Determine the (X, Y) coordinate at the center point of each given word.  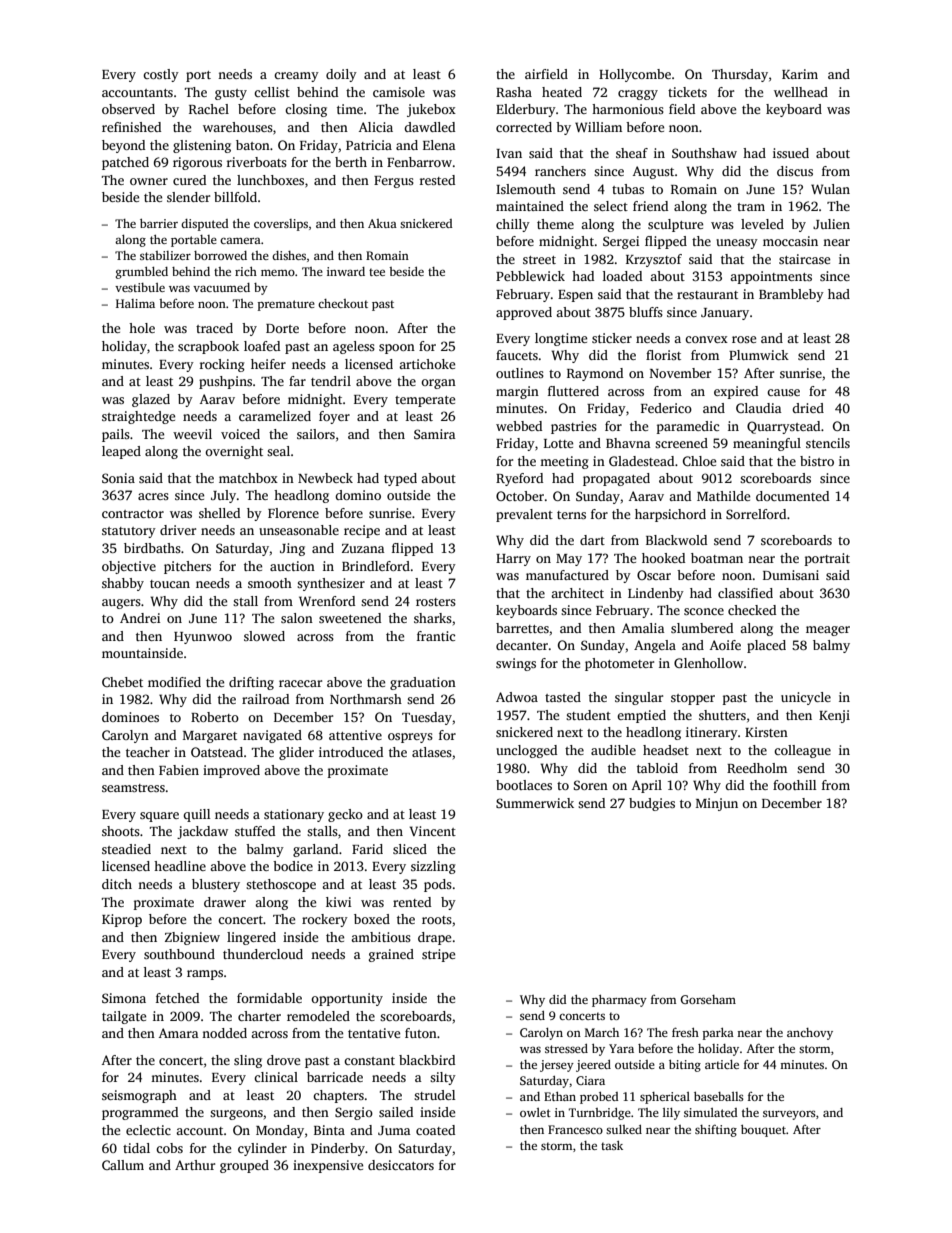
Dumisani (791, 575)
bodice (293, 866)
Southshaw (704, 153)
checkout (343, 303)
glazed (151, 400)
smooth (270, 583)
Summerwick (535, 803)
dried (808, 408)
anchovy (810, 1034)
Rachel (209, 109)
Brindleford (376, 566)
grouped (244, 1166)
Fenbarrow (419, 162)
